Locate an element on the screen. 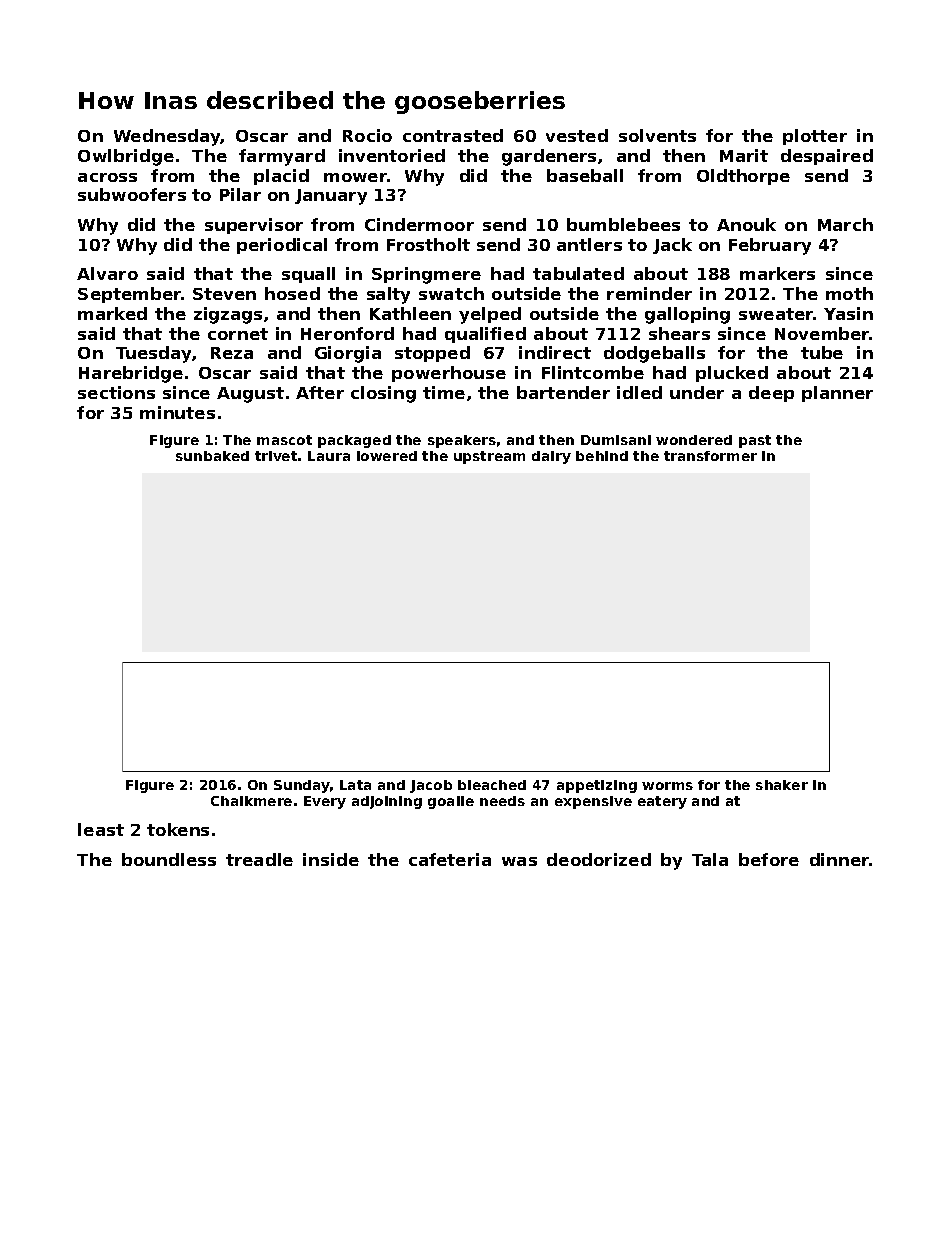 The image size is (952, 1233). Owlbridge is located at coordinates (126, 157).
